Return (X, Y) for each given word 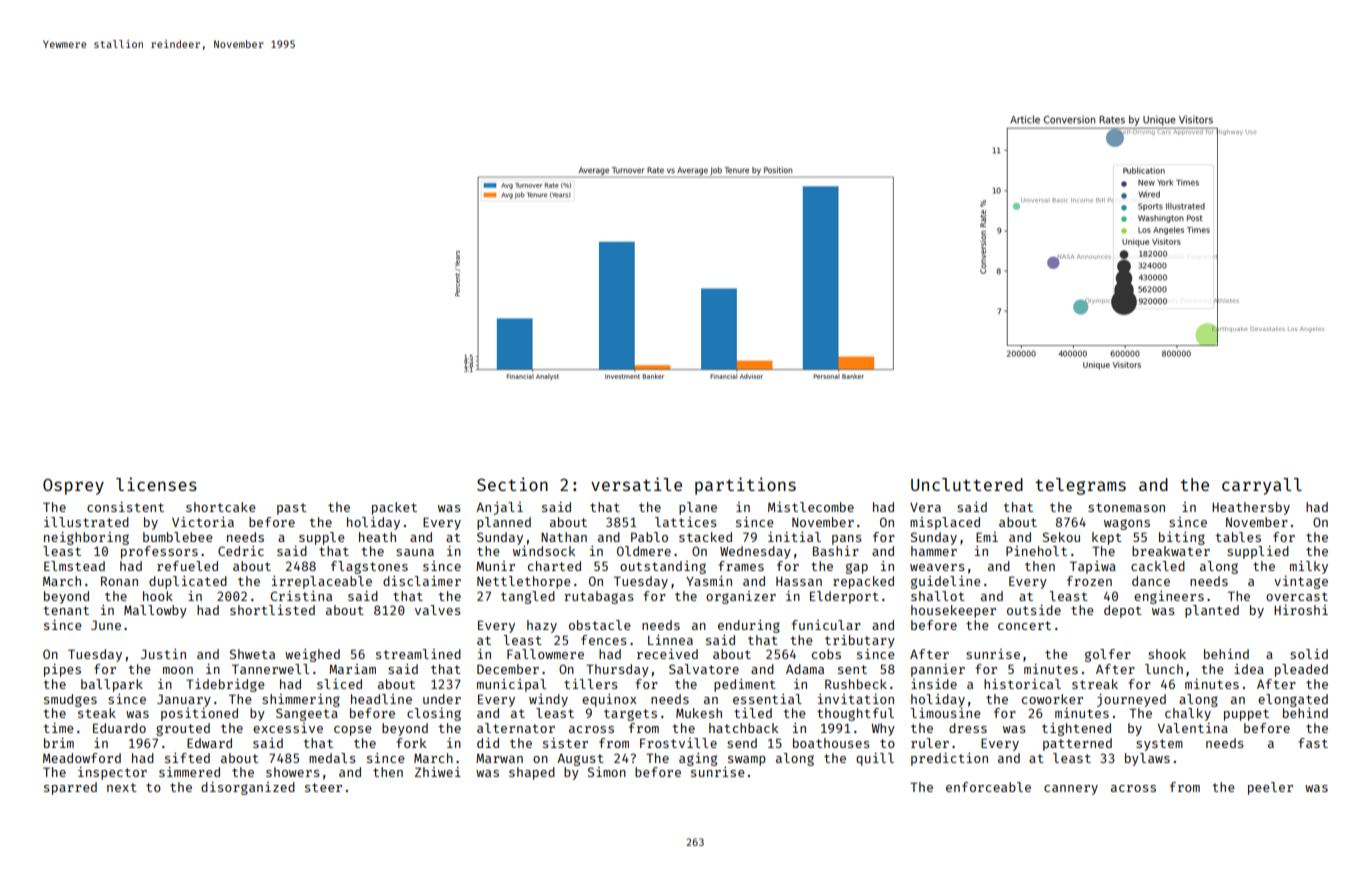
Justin (163, 654)
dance (1151, 581)
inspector (112, 773)
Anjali (499, 508)
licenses (156, 484)
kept (1107, 538)
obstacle (600, 625)
